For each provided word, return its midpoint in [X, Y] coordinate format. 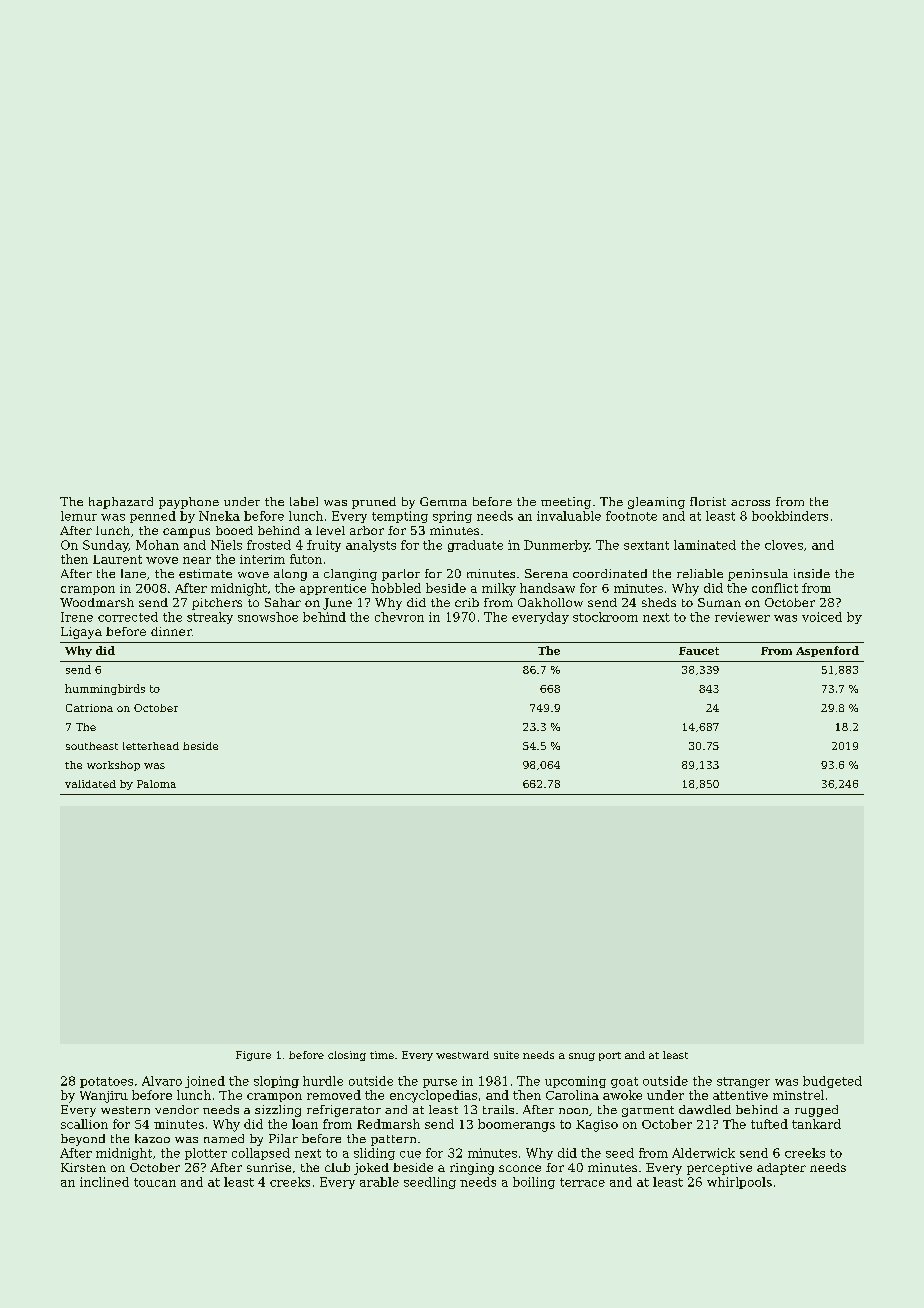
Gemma [443, 501]
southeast [92, 746]
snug [582, 1057]
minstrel [798, 1095]
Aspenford [827, 651]
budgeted [832, 1082]
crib [467, 602]
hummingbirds [105, 689]
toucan [155, 1182]
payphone [189, 503]
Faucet [699, 651]
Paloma [156, 784]
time [382, 1055]
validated [90, 784]
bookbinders [790, 516]
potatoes [106, 1082]
